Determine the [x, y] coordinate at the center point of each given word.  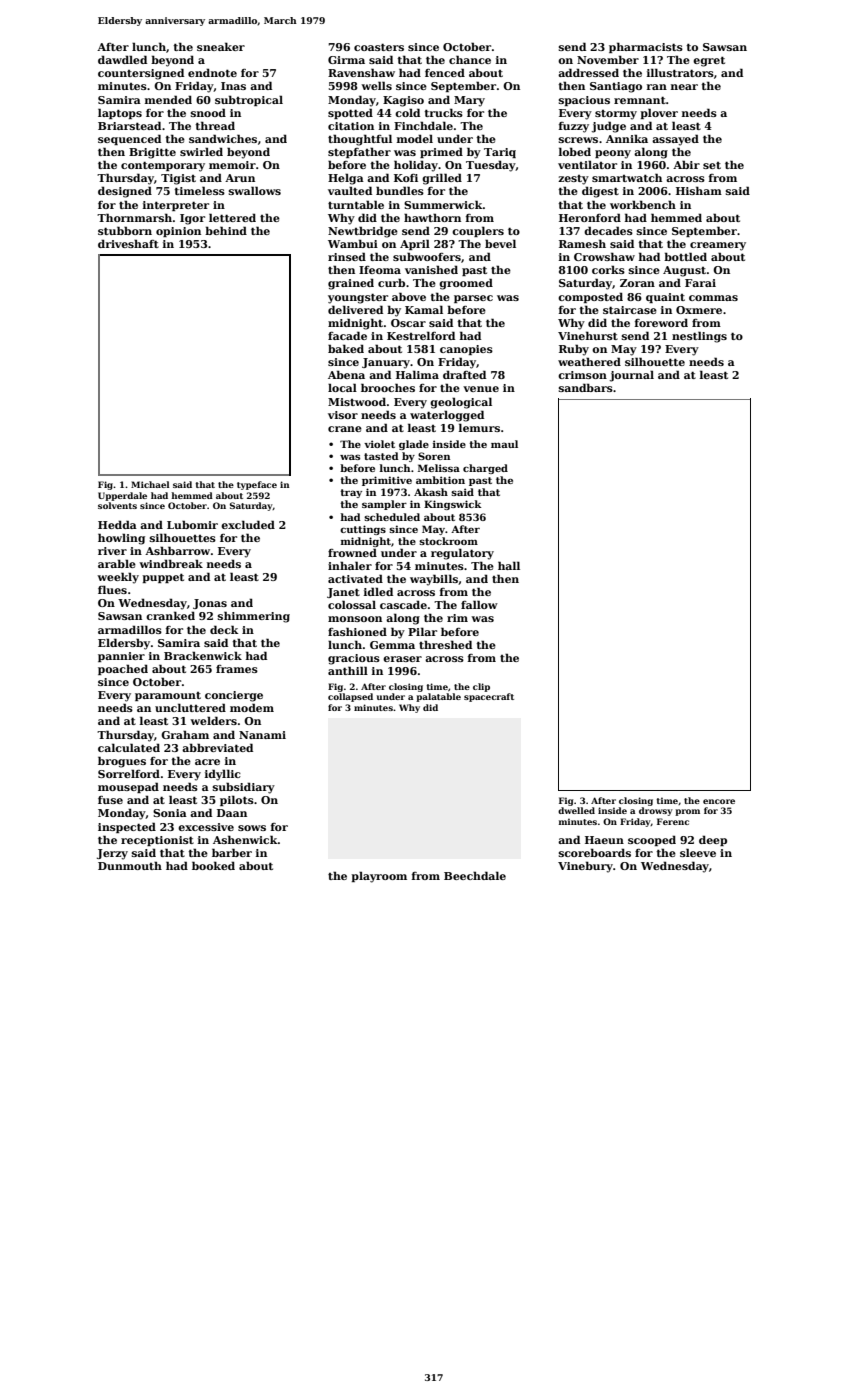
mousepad [128, 787]
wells [376, 85]
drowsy [656, 811]
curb [391, 282]
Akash [431, 492]
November [608, 59]
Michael [150, 484]
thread [215, 125]
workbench [643, 204]
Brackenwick [203, 655]
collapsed [350, 697]
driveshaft [128, 243]
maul [504, 444]
